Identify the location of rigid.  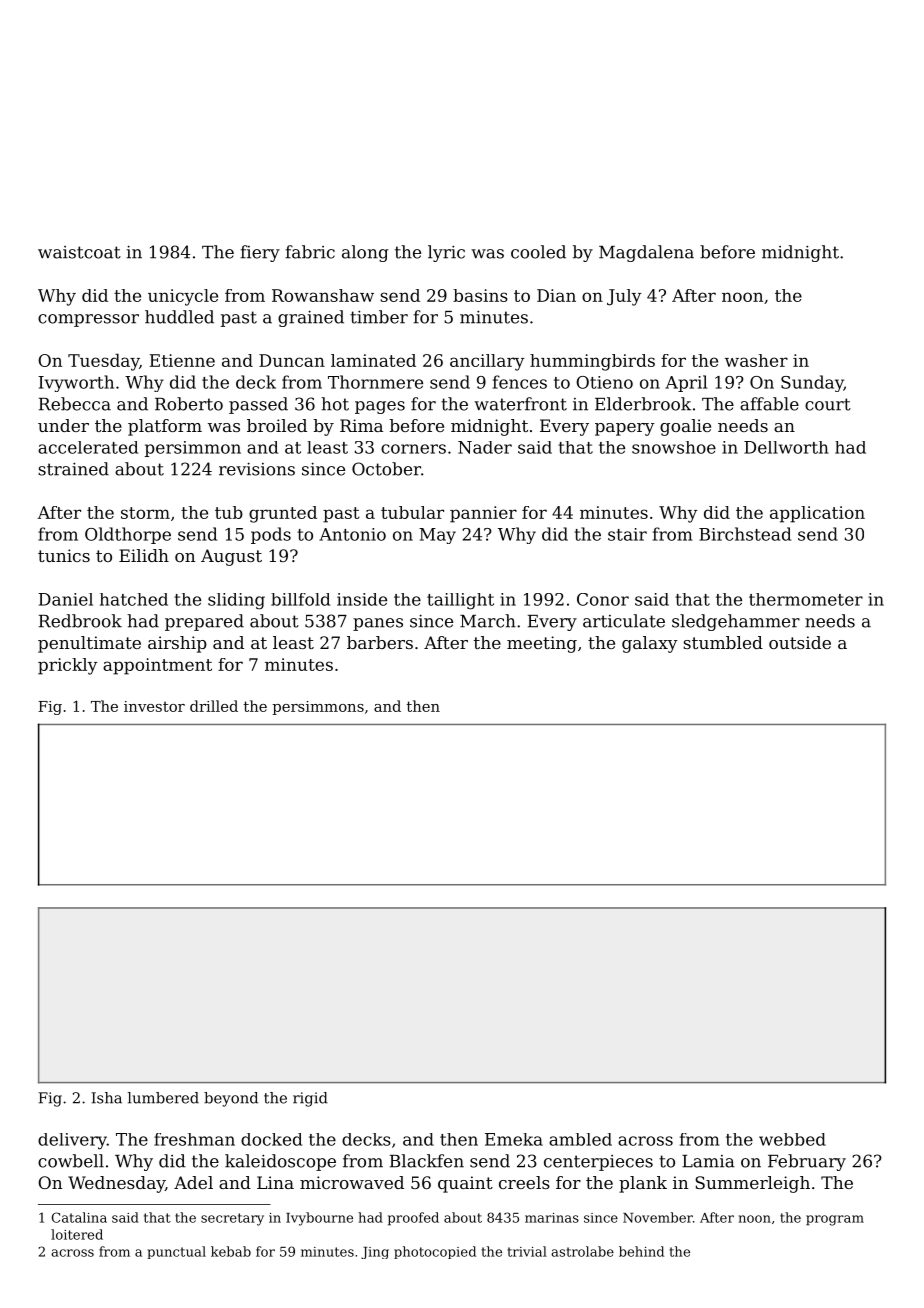
(310, 1099).
